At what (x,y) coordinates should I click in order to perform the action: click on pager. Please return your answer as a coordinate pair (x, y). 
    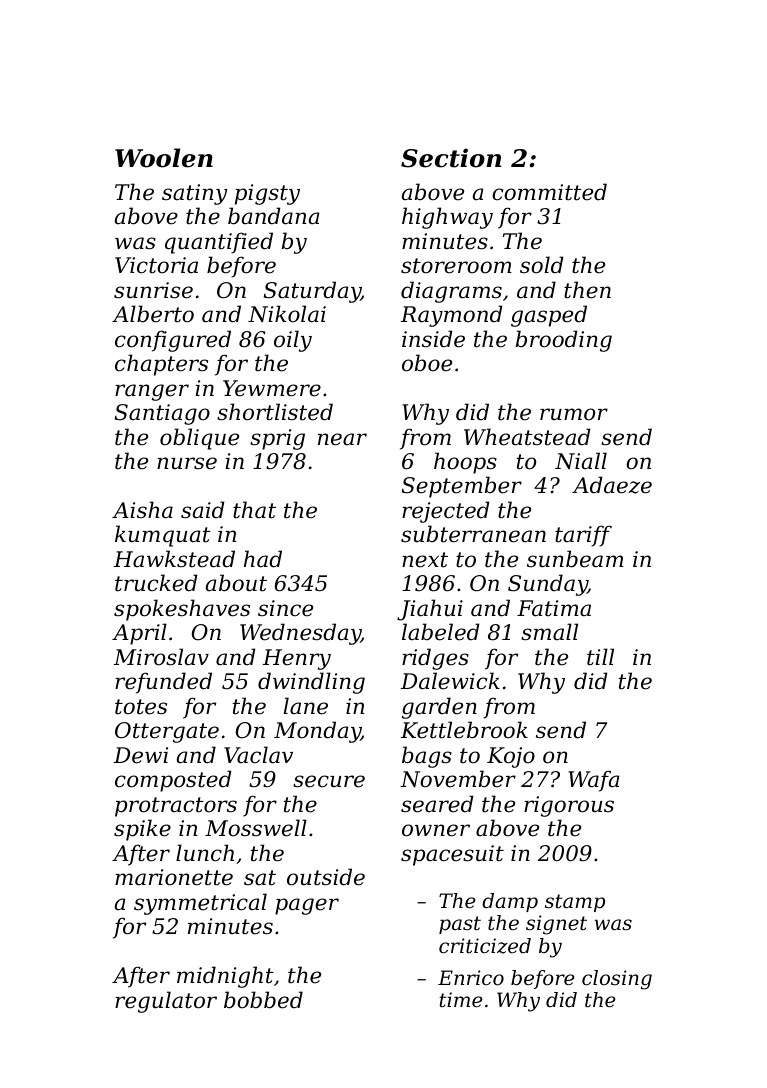
    Looking at the image, I should click on (307, 906).
